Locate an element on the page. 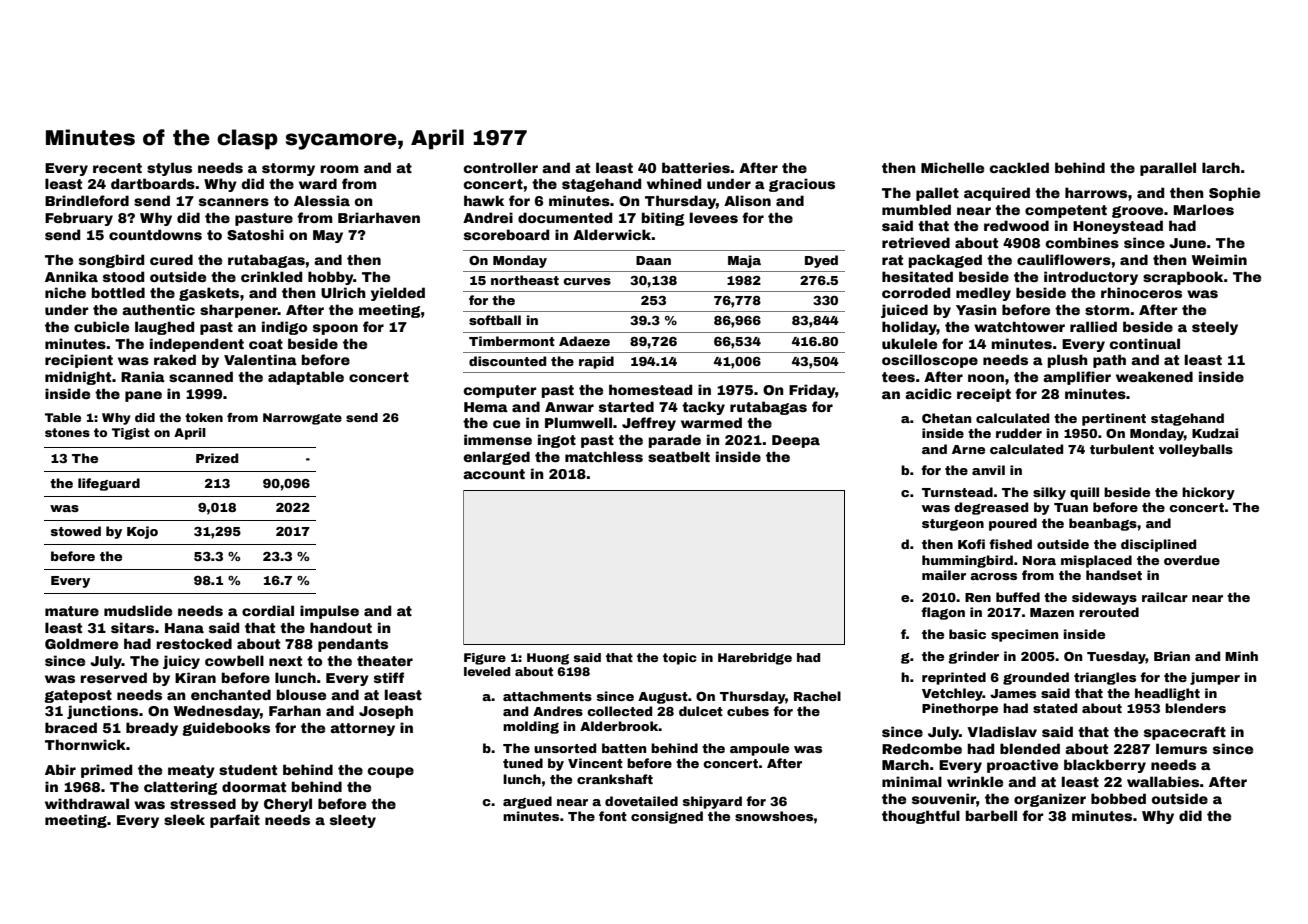 This page has width=1308, height=924. oscilloscope is located at coordinates (930, 361).
